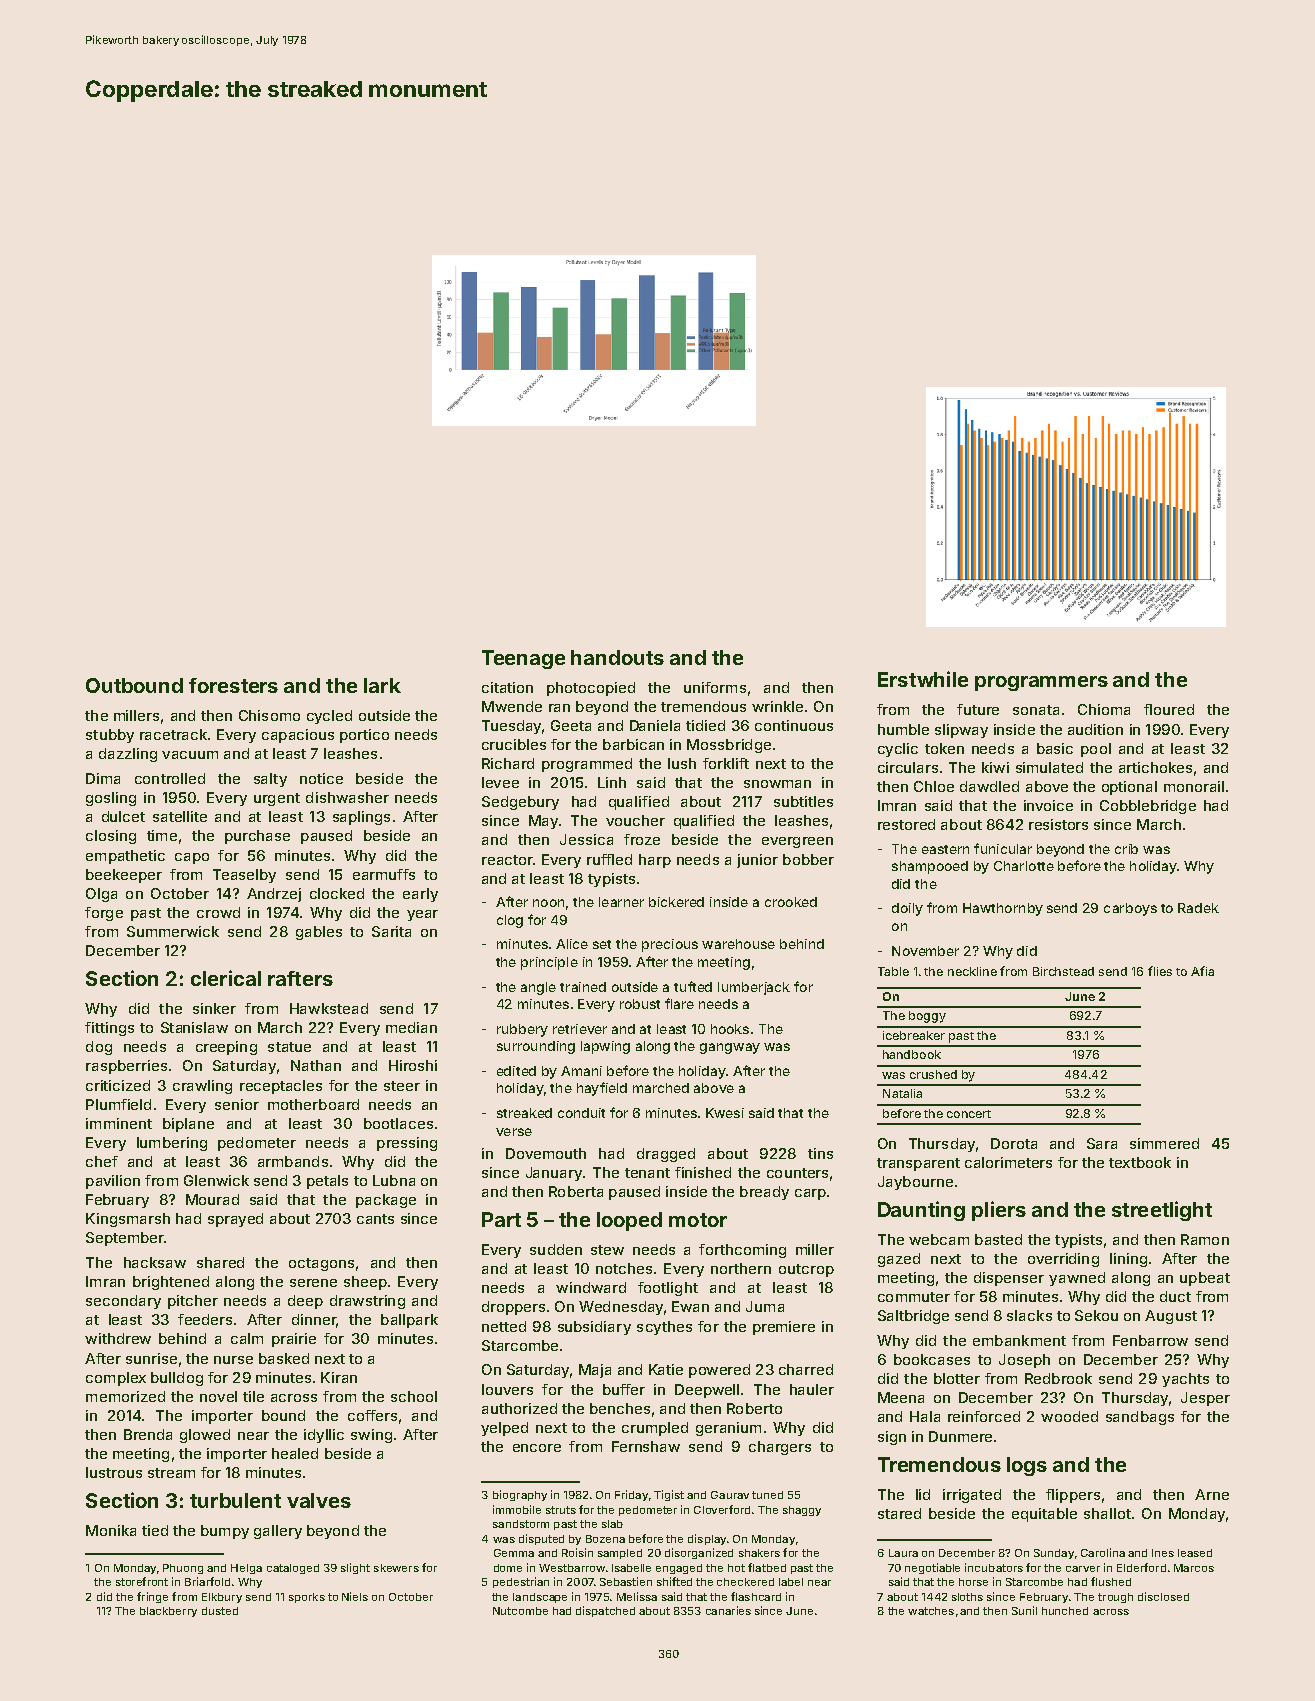 The height and width of the document is (1701, 1315). I want to click on crooked, so click(791, 902).
